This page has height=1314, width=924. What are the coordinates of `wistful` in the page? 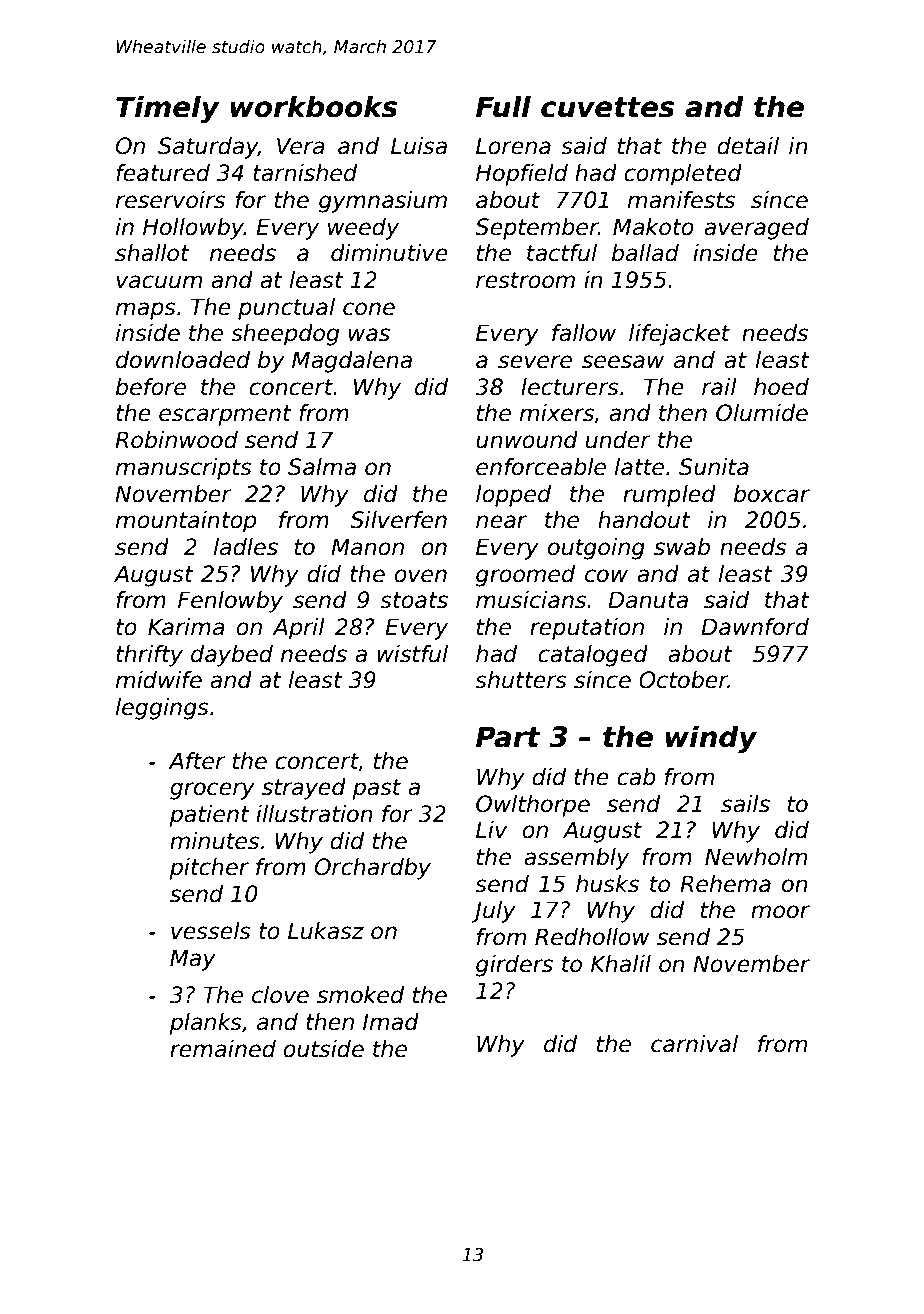 It's located at (412, 654).
